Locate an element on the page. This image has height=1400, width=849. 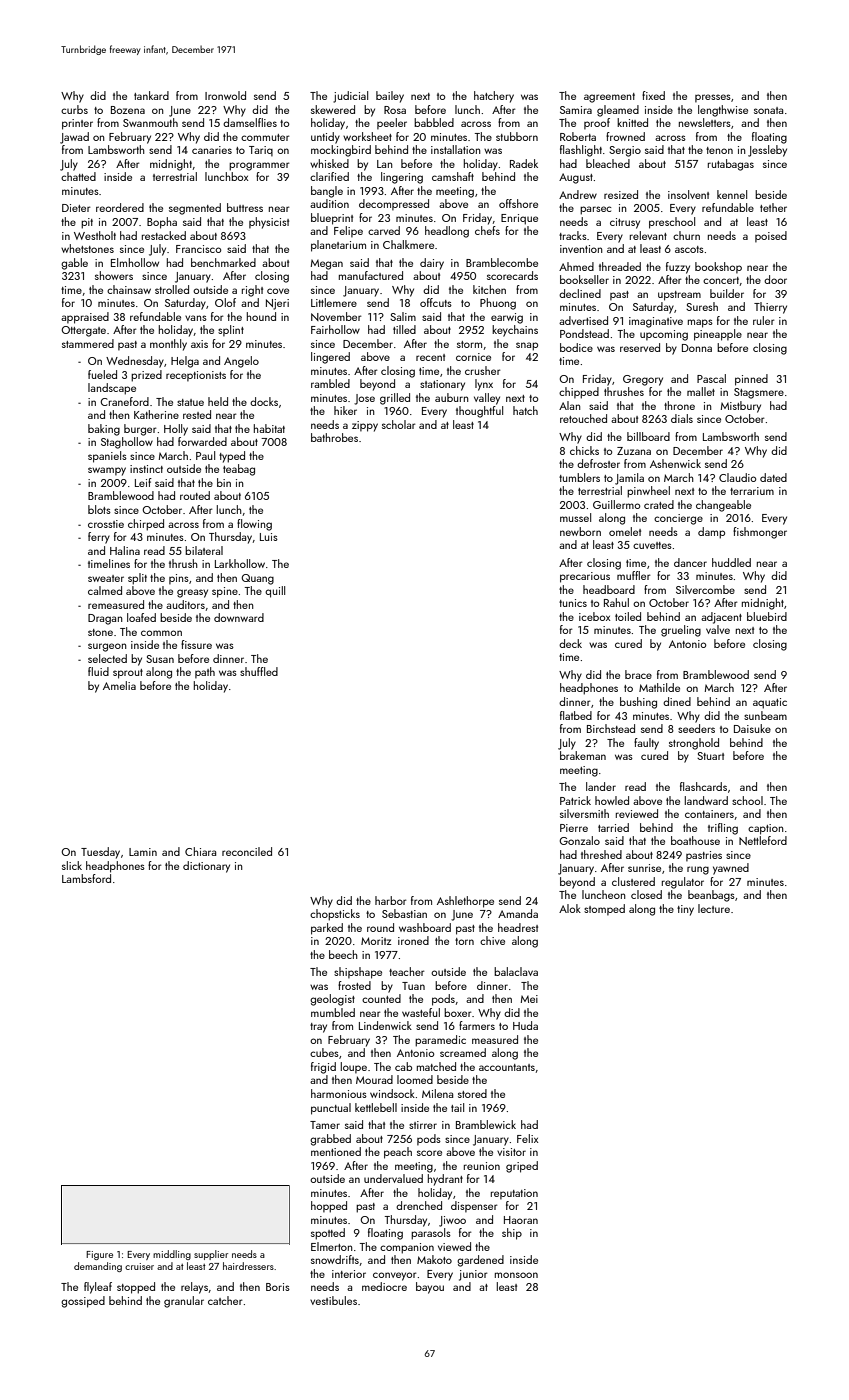
griped is located at coordinates (522, 1167).
